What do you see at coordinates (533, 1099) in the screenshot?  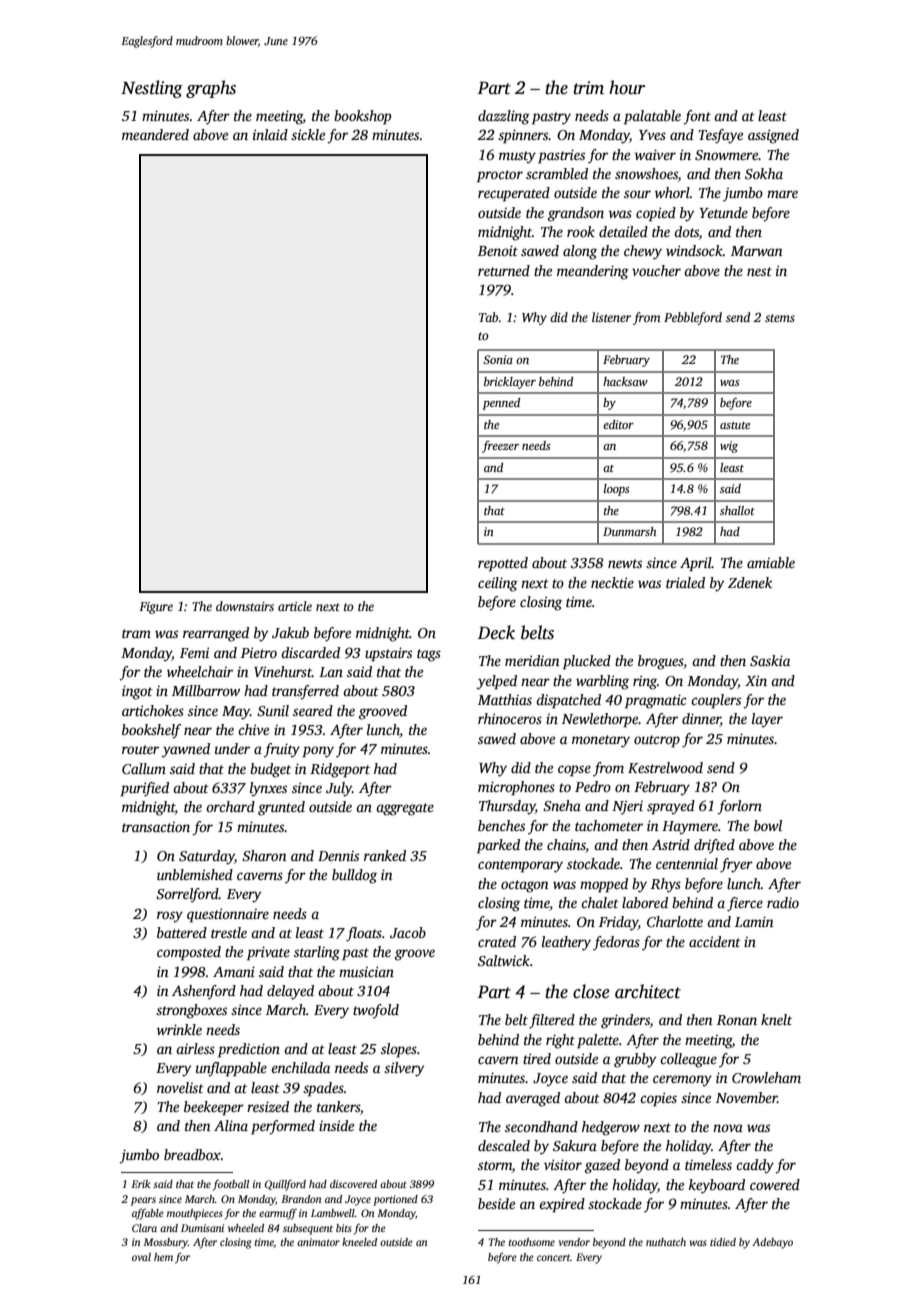 I see `averaged` at bounding box center [533, 1099].
